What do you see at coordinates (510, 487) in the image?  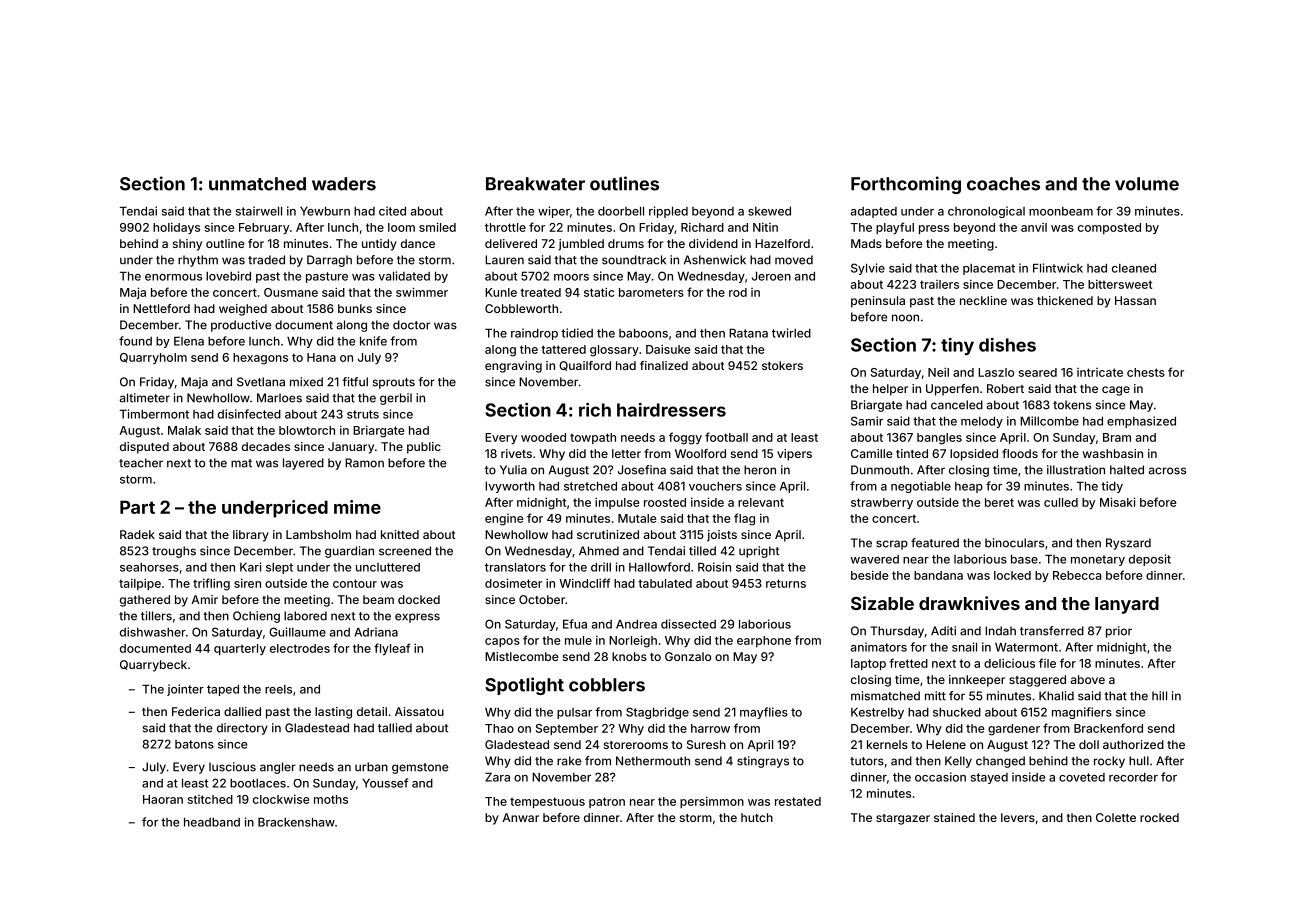 I see `Ivyworth` at bounding box center [510, 487].
